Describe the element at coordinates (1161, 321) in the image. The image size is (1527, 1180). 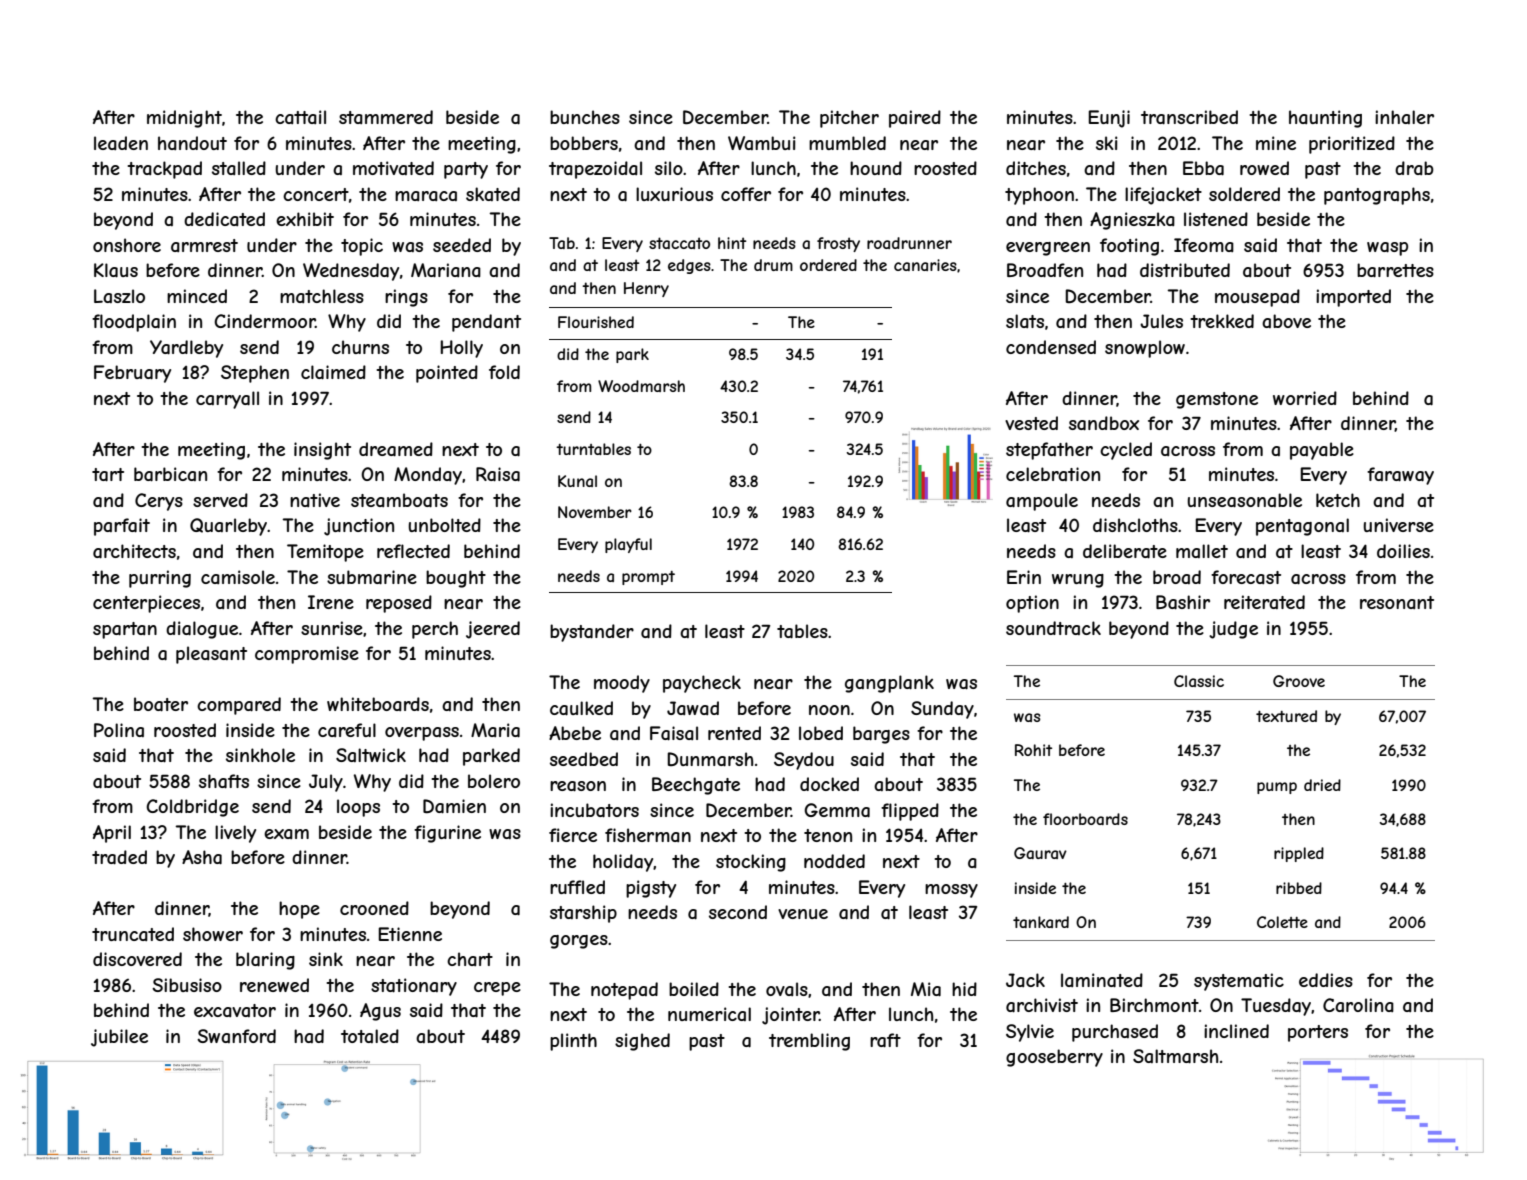
I see `Jules` at that location.
